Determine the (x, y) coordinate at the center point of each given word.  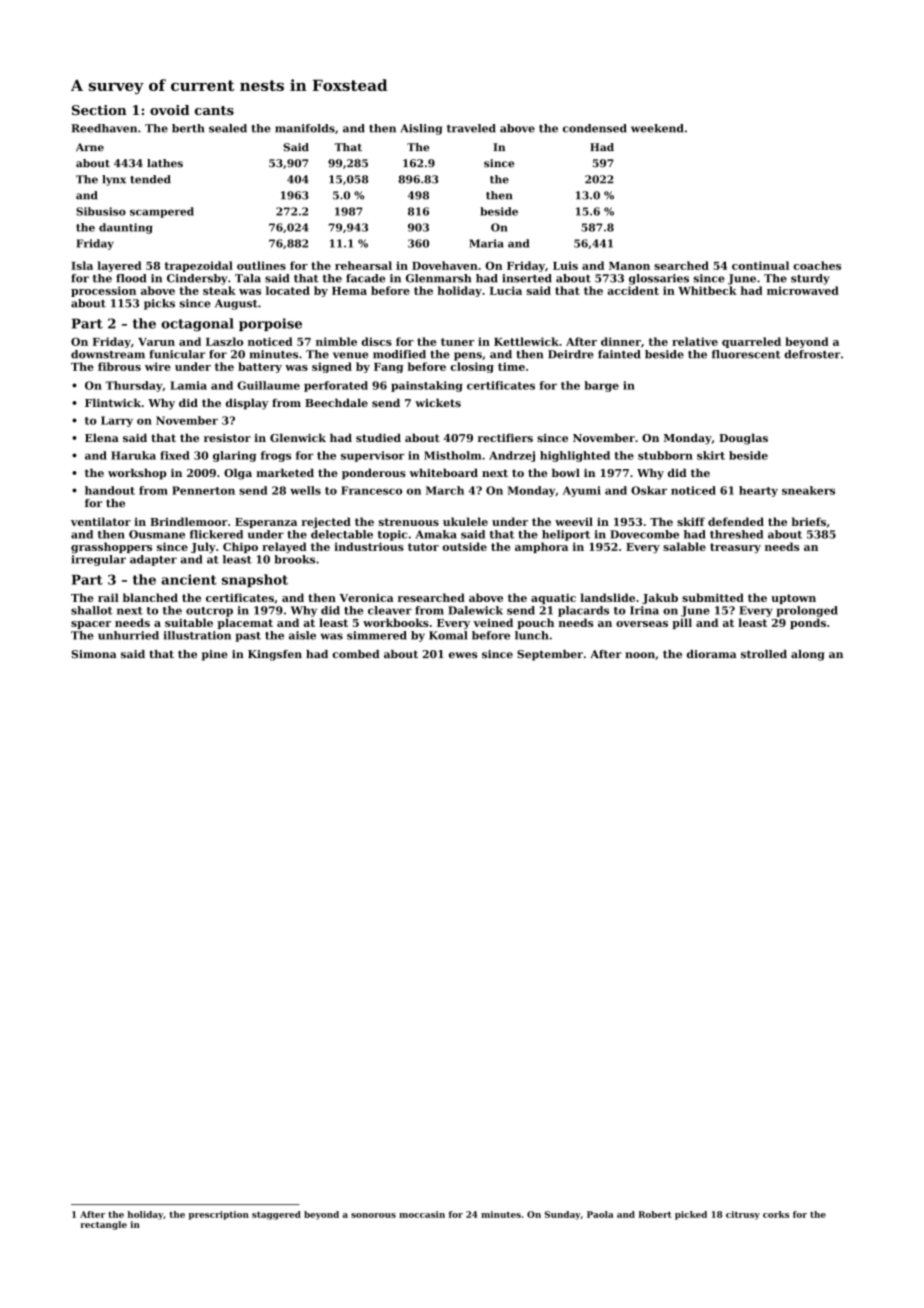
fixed (175, 455)
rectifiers (505, 438)
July (203, 548)
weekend (657, 128)
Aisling (421, 129)
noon (640, 655)
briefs (809, 521)
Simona (93, 654)
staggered (276, 1215)
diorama (711, 654)
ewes (463, 655)
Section (99, 110)
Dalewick (475, 610)
